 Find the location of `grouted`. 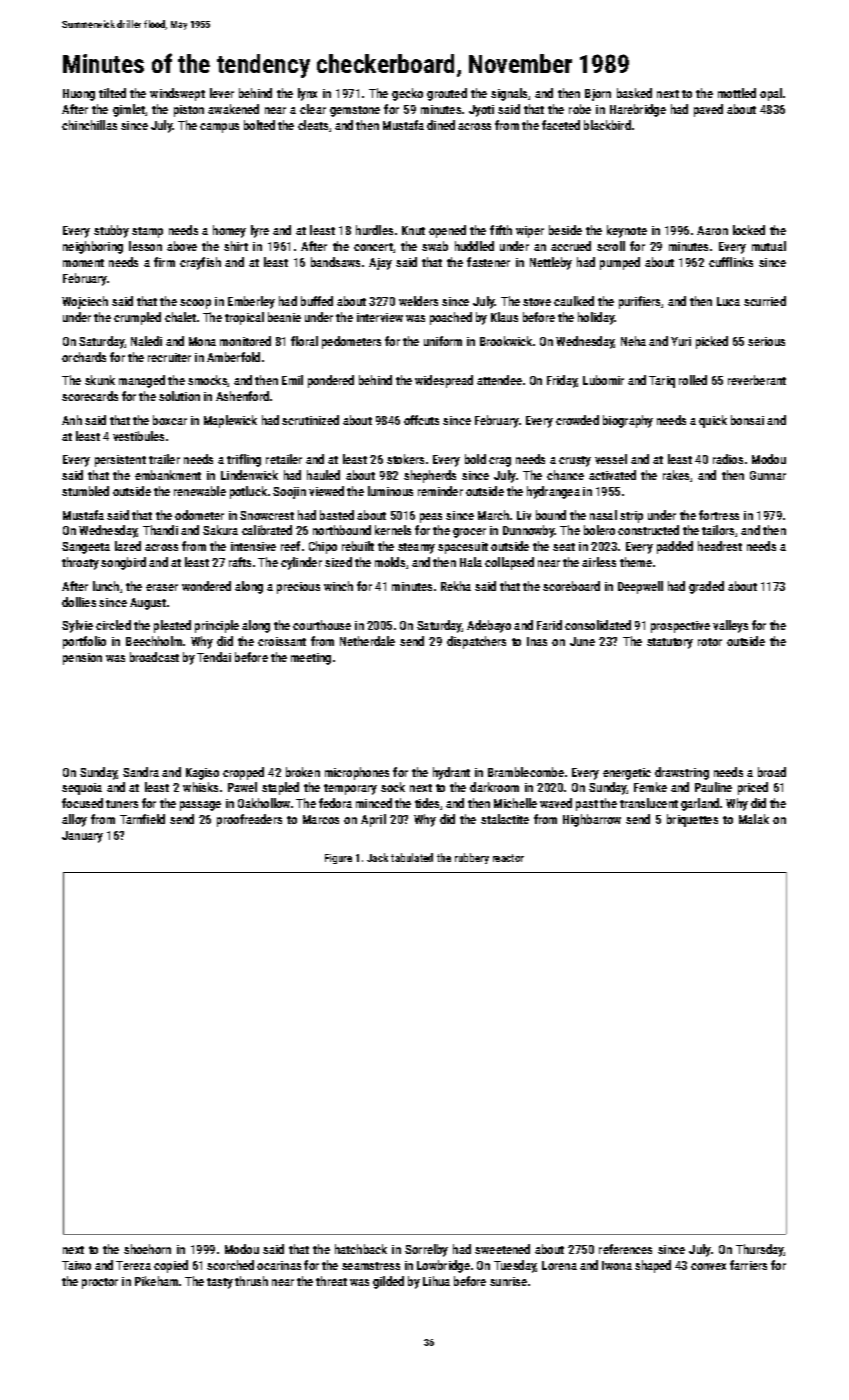

grouted is located at coordinates (447, 94).
